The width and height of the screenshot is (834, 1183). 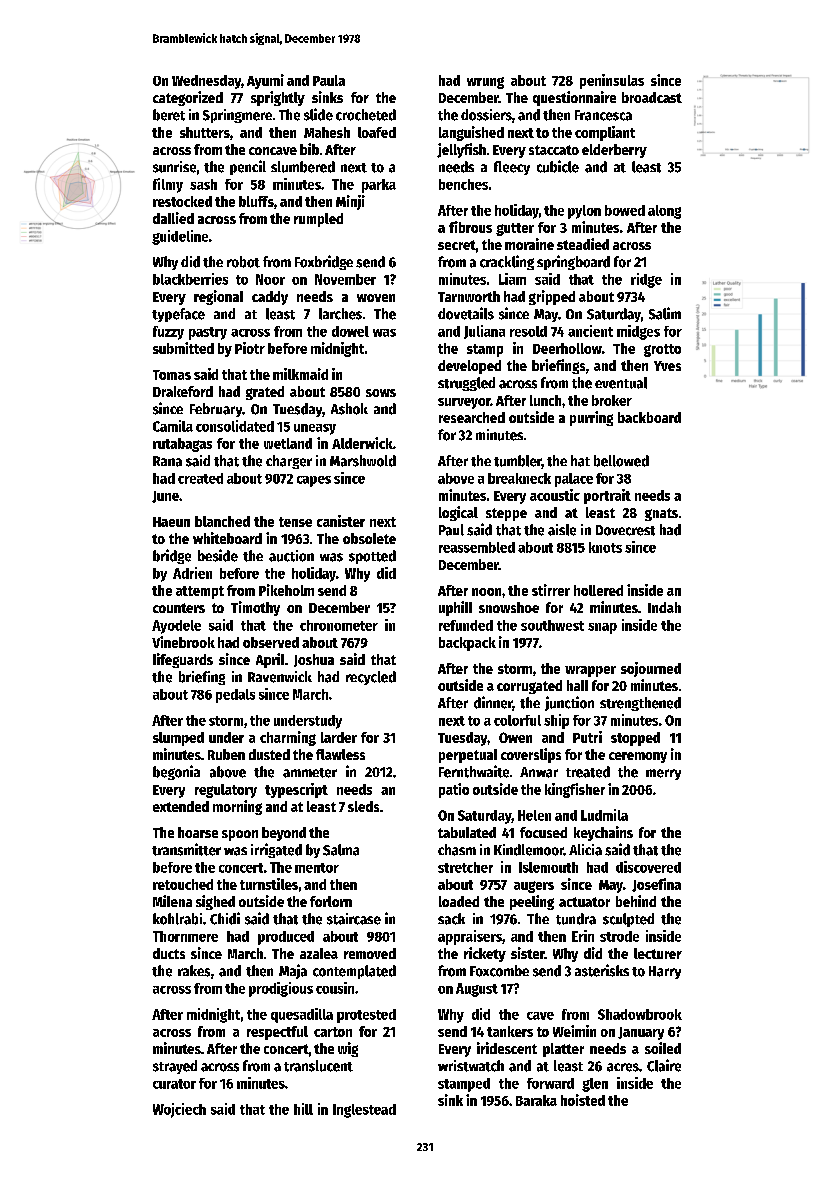 I want to click on rumpled, so click(x=318, y=220).
